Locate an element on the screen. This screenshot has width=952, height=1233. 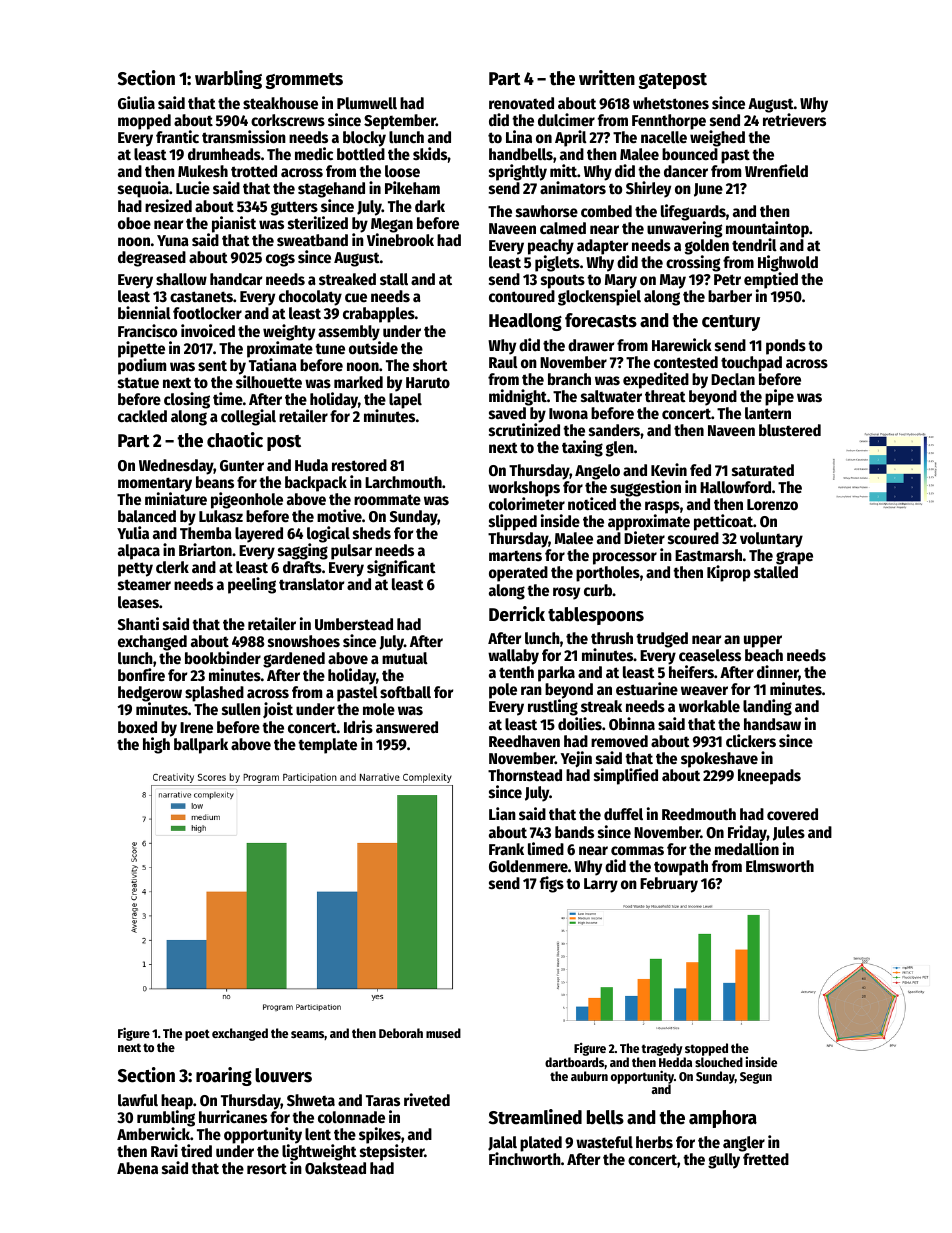
lent is located at coordinates (318, 1134).
